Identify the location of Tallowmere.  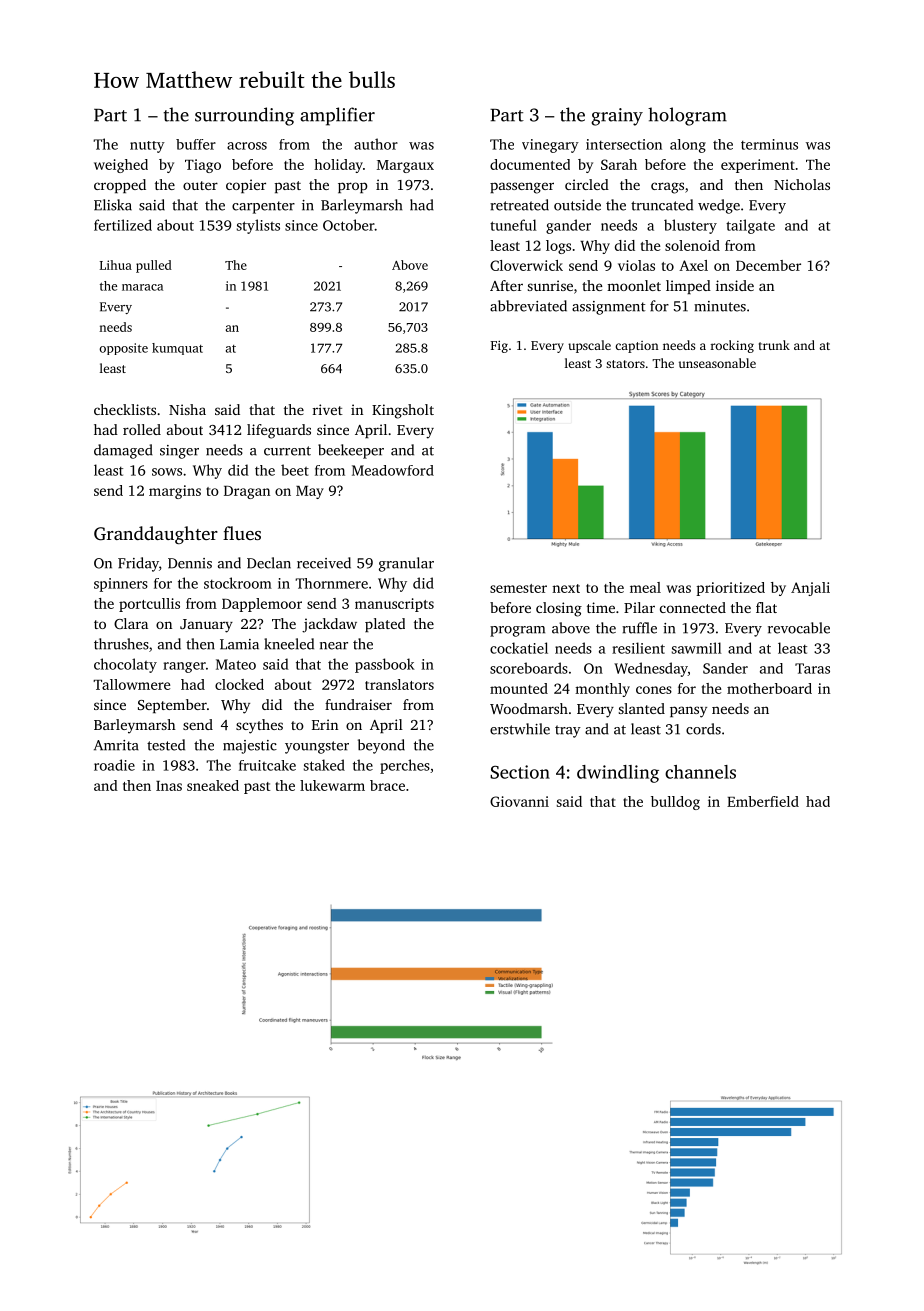
(131, 684).
